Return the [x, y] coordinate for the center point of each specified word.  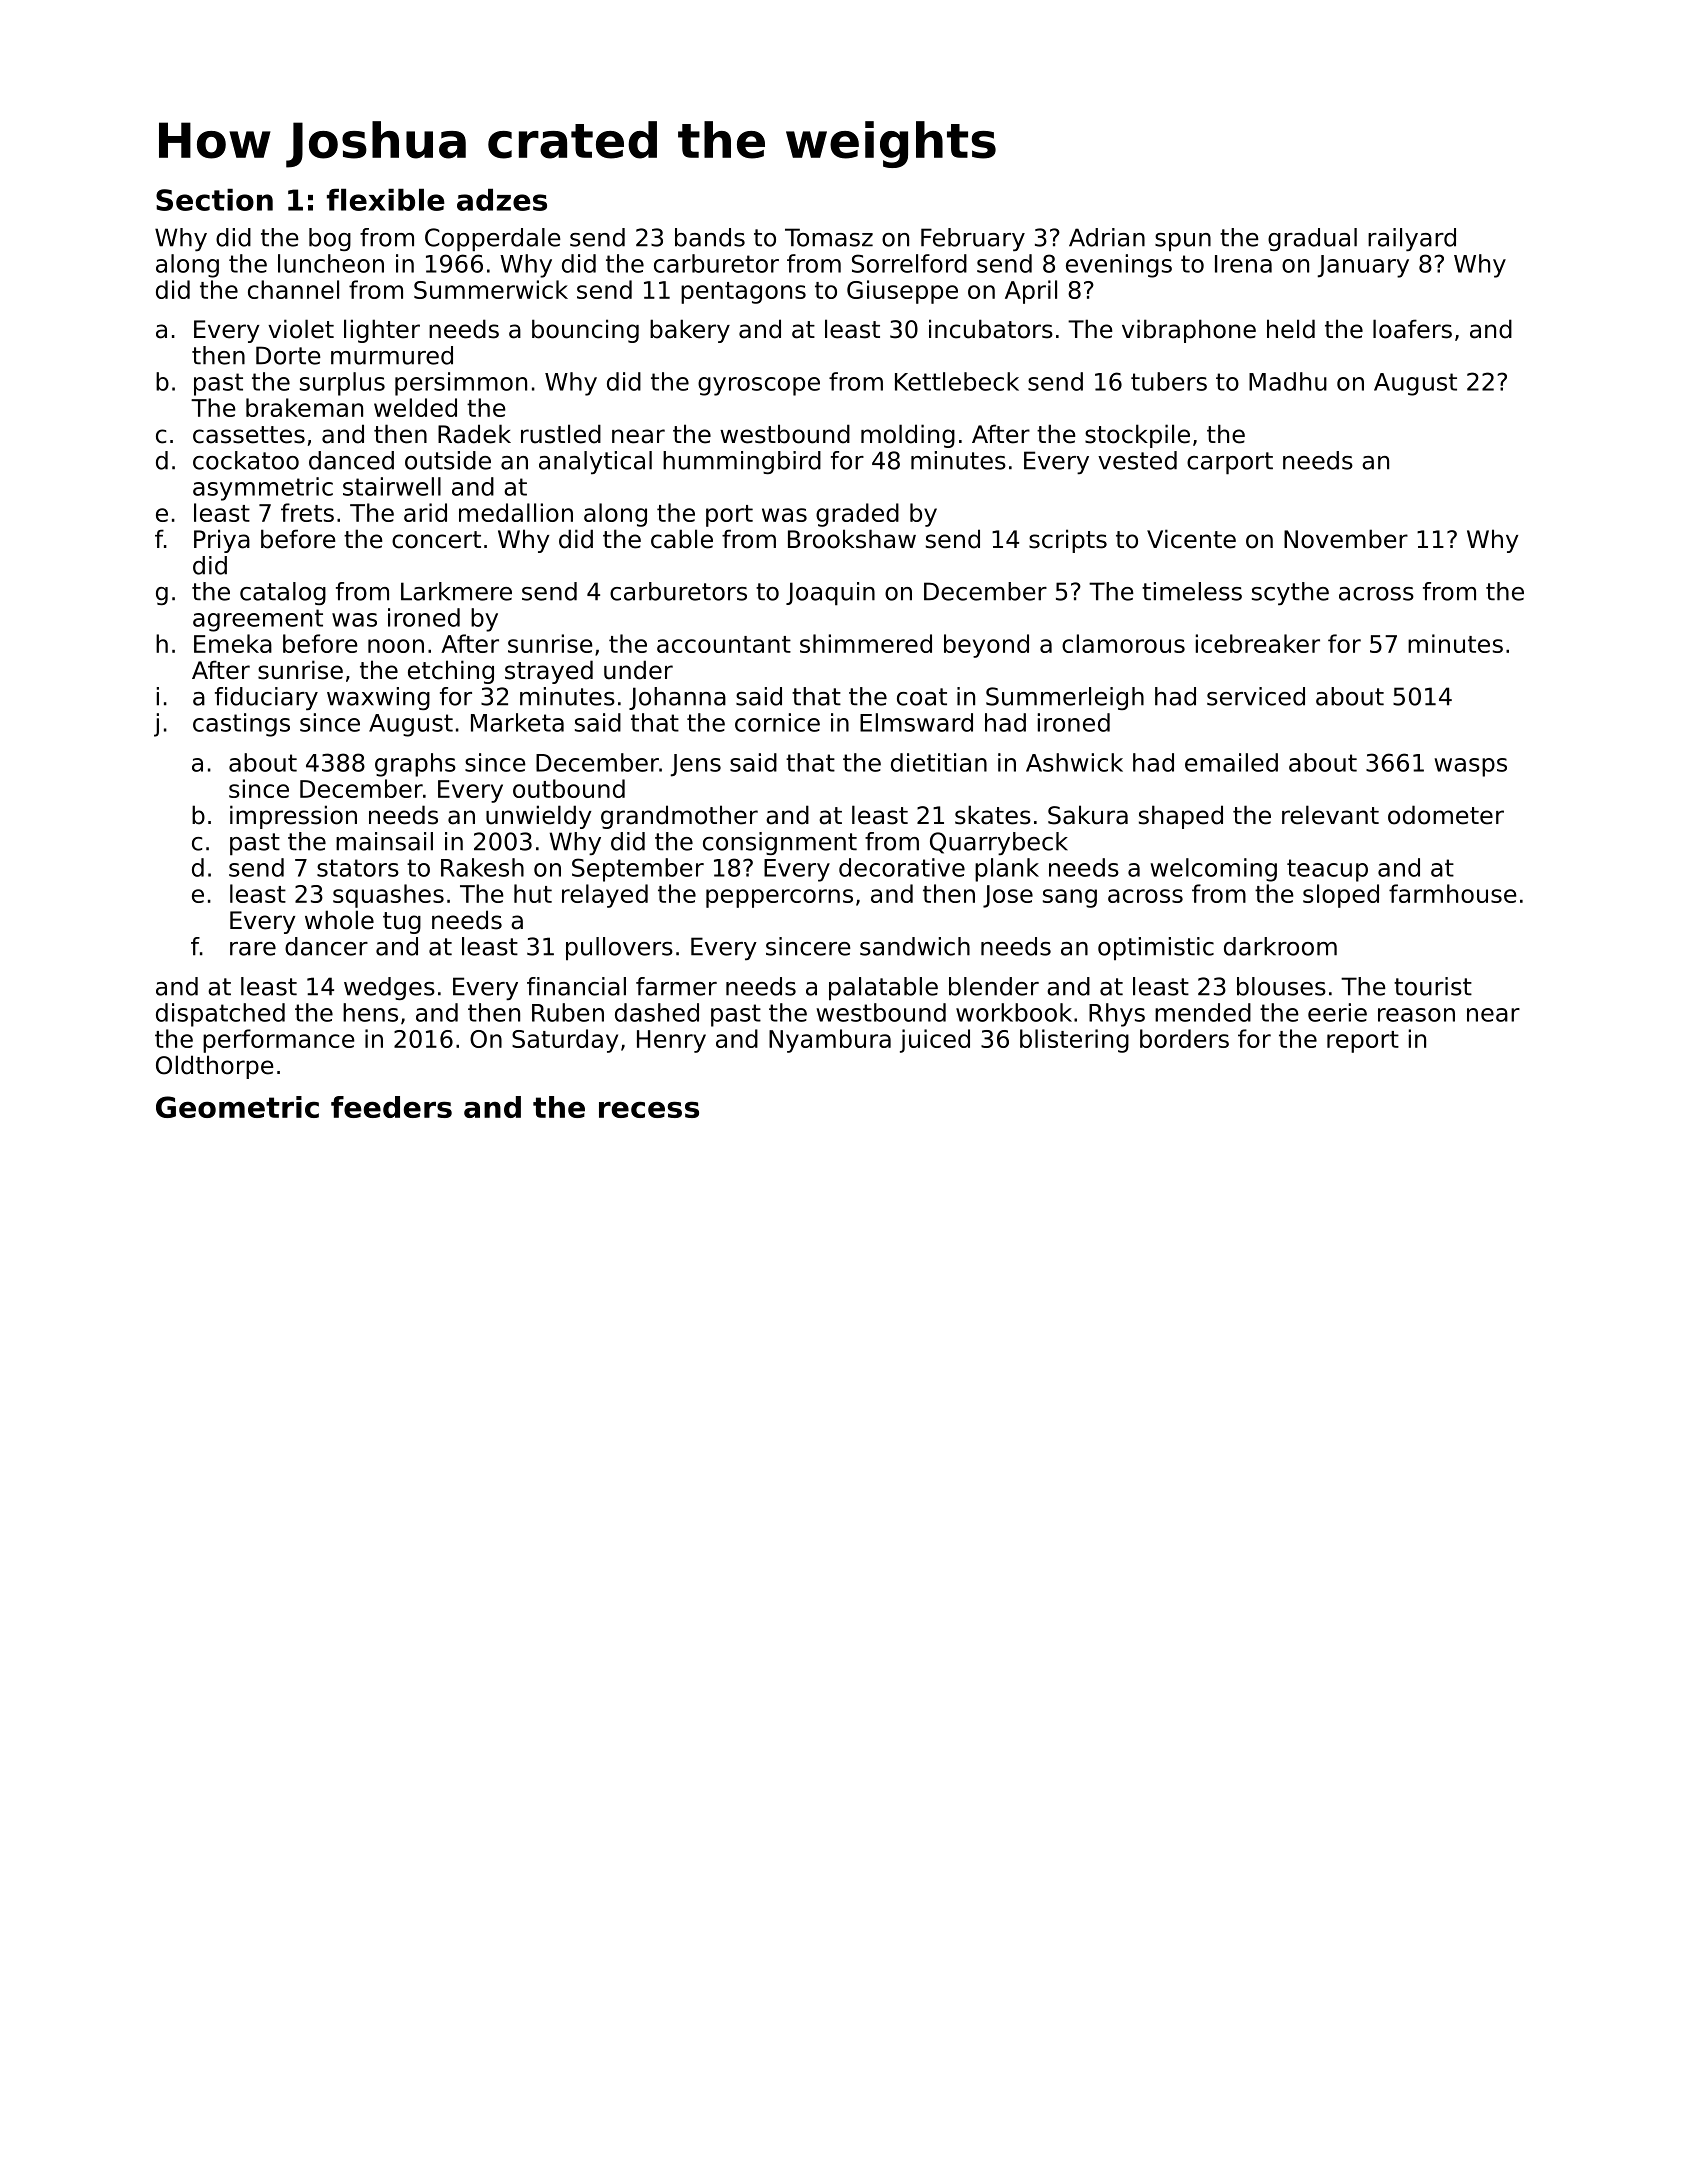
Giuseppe [902, 292]
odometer [1446, 815]
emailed [1231, 762]
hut [533, 893]
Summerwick [491, 289]
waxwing [378, 698]
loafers [1412, 329]
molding [908, 436]
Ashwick [1074, 762]
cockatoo [246, 460]
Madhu [1288, 381]
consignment [780, 843]
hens [370, 1012]
